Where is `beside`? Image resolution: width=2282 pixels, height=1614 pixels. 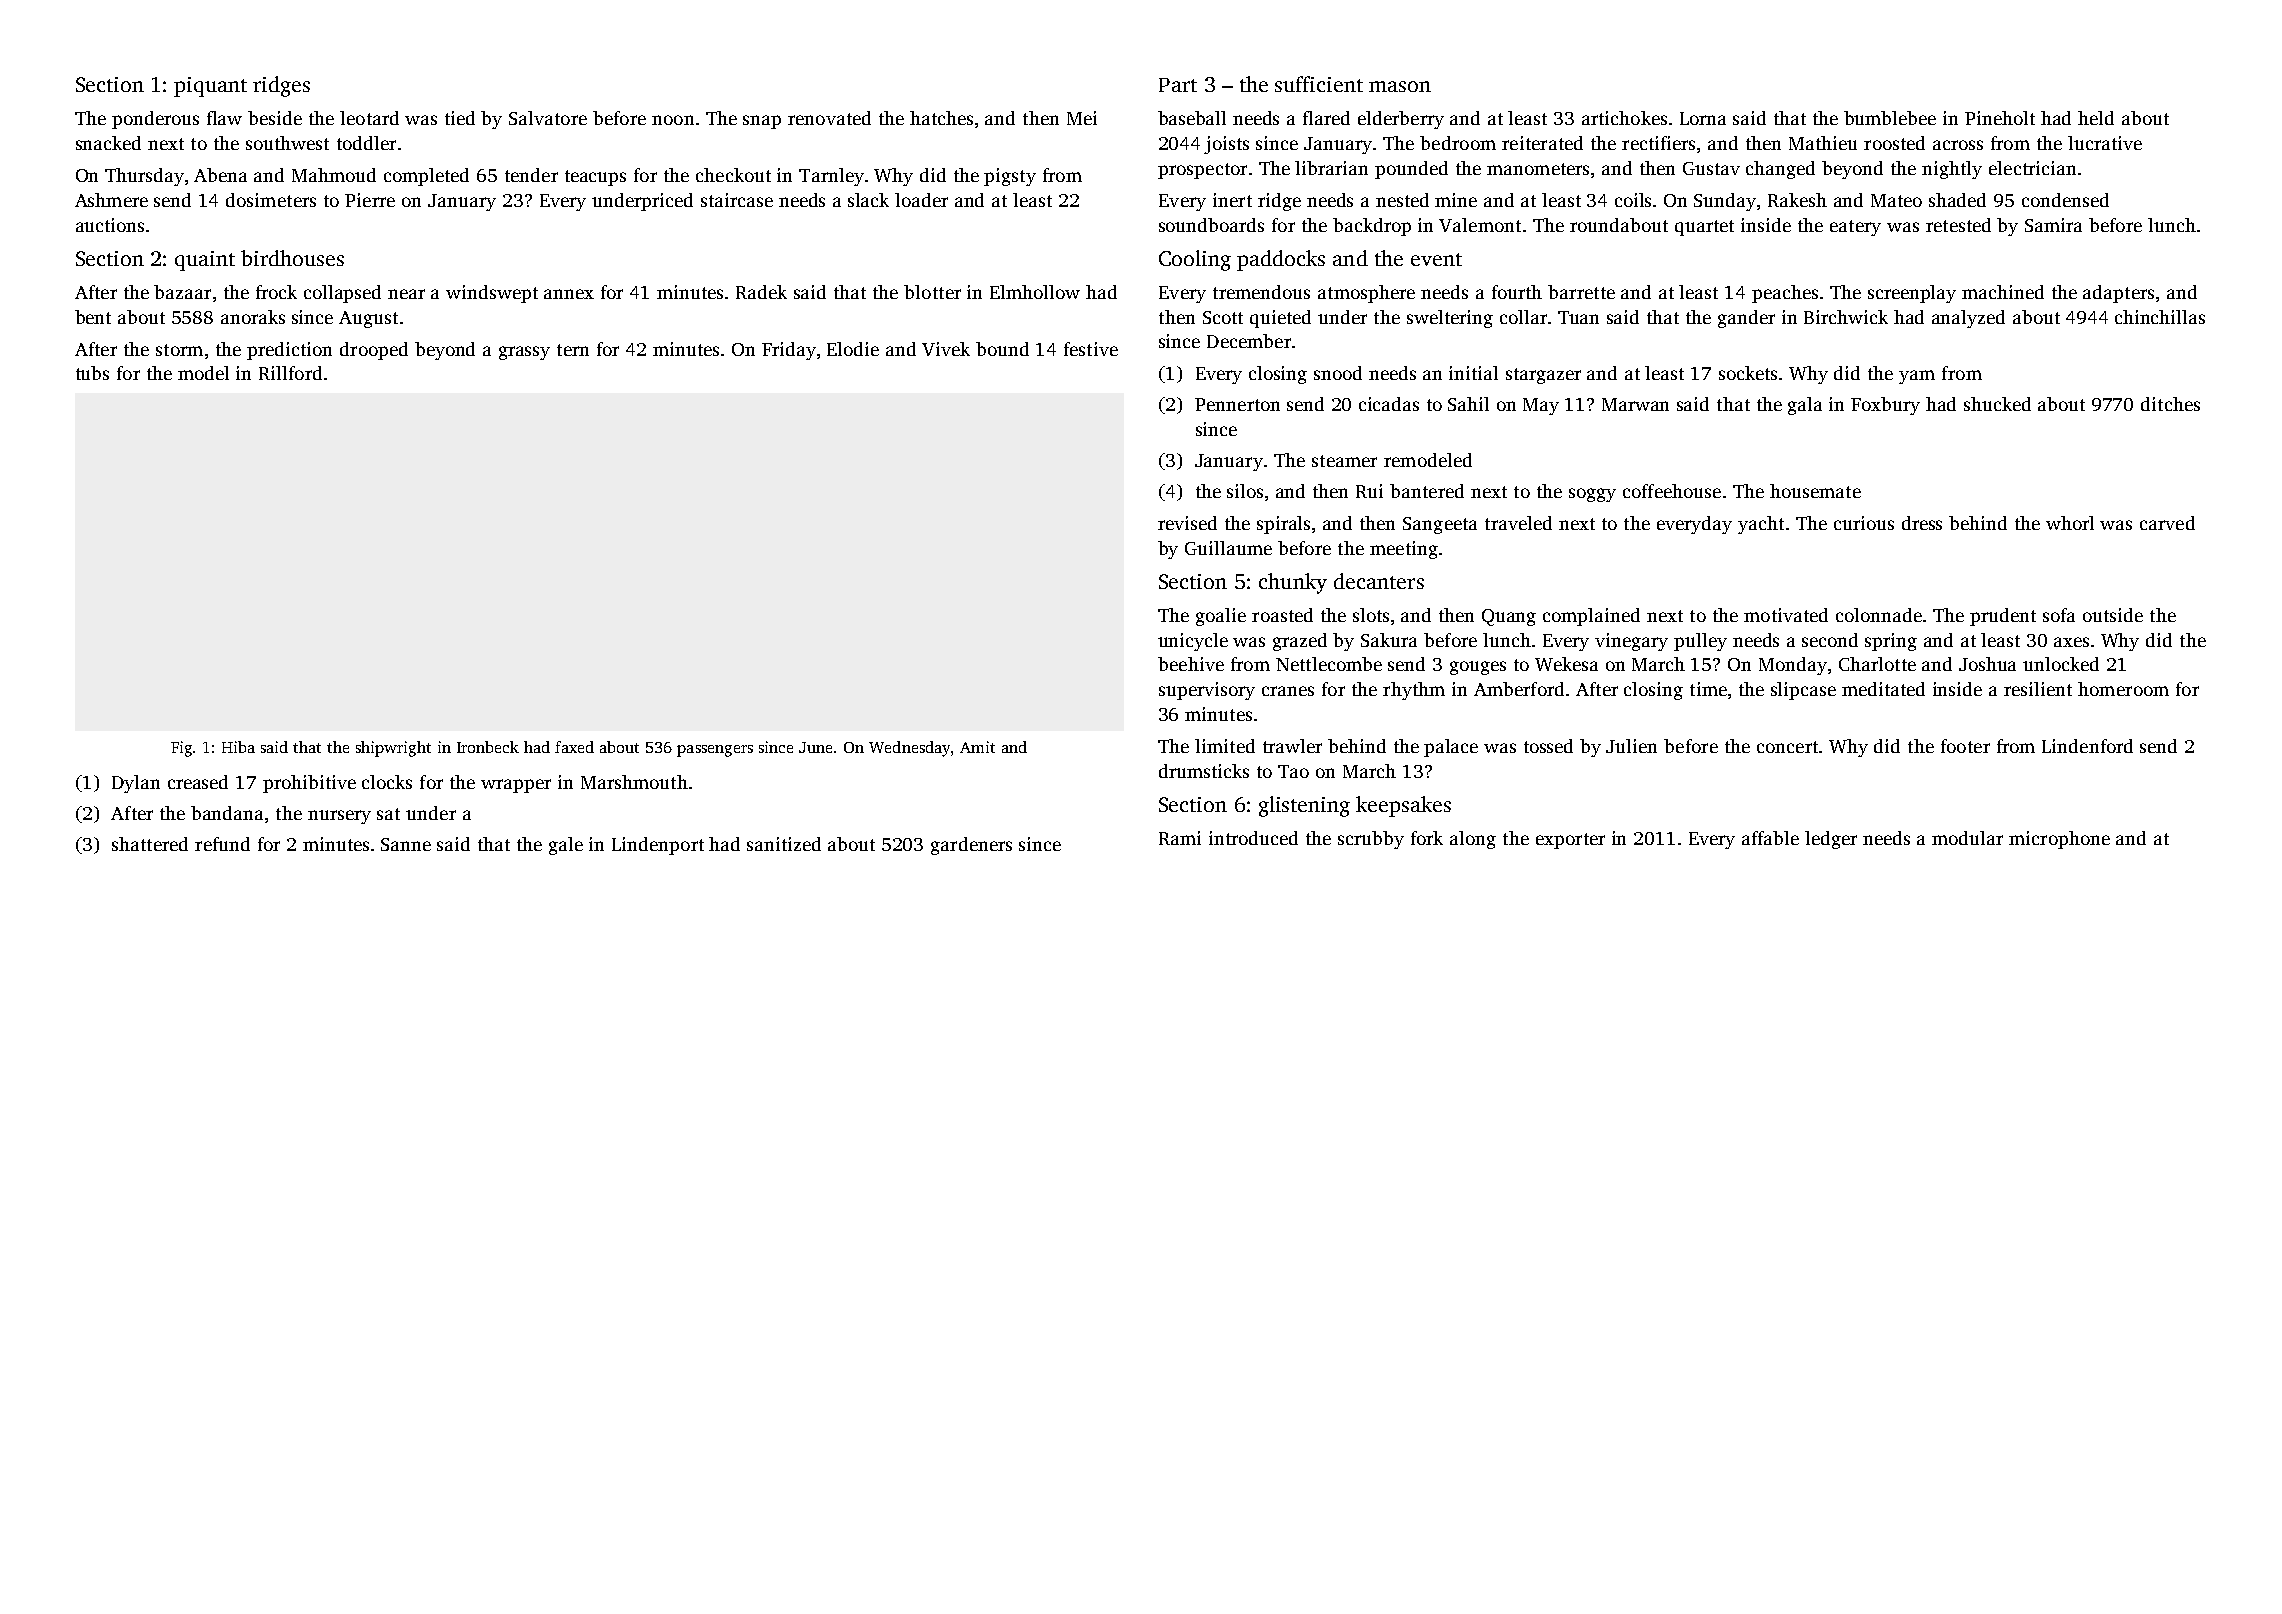
beside is located at coordinates (275, 118).
